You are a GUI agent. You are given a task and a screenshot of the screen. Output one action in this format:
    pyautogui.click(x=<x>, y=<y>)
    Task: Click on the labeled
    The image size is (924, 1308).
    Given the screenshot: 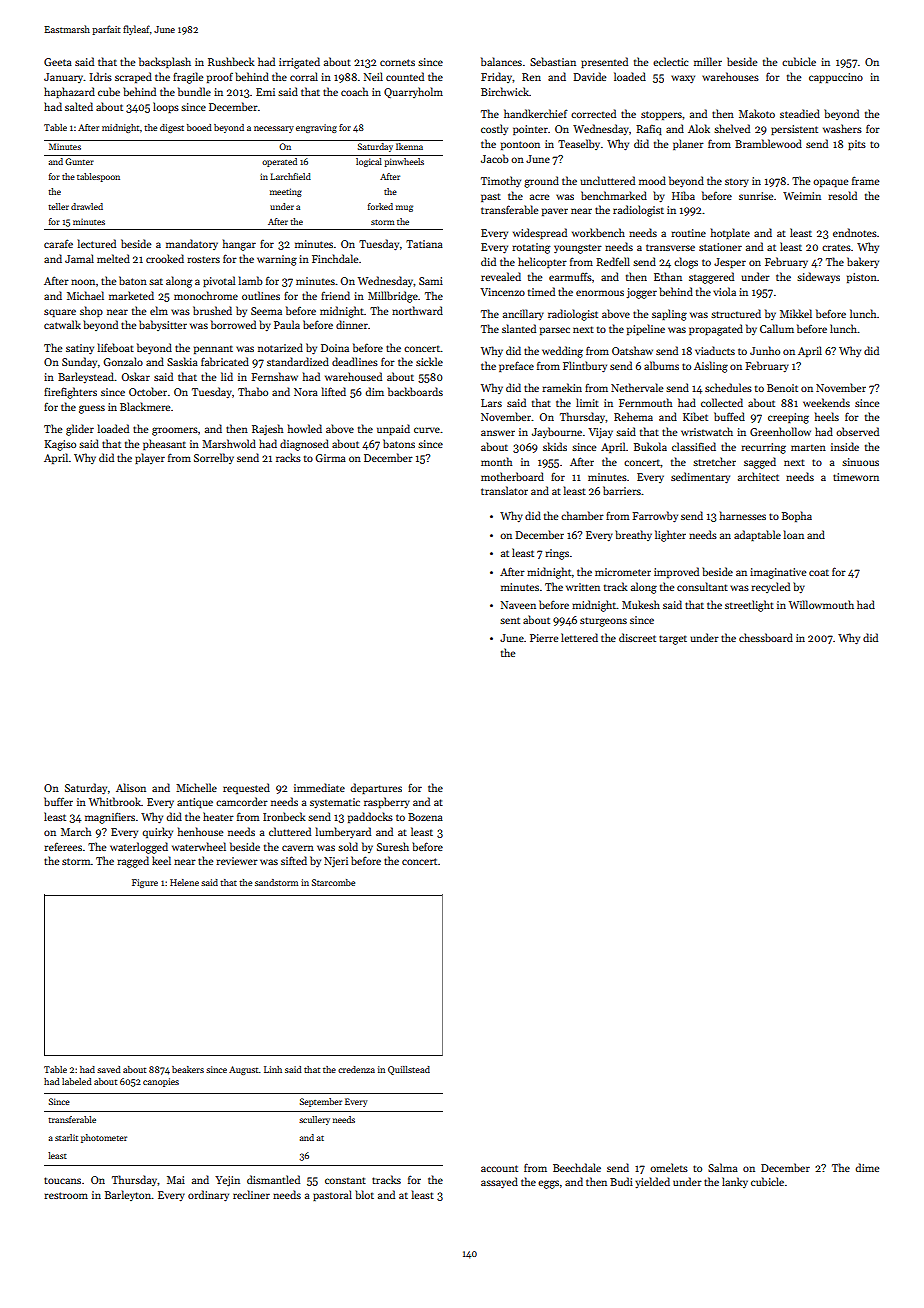 What is the action you would take?
    pyautogui.click(x=77, y=1081)
